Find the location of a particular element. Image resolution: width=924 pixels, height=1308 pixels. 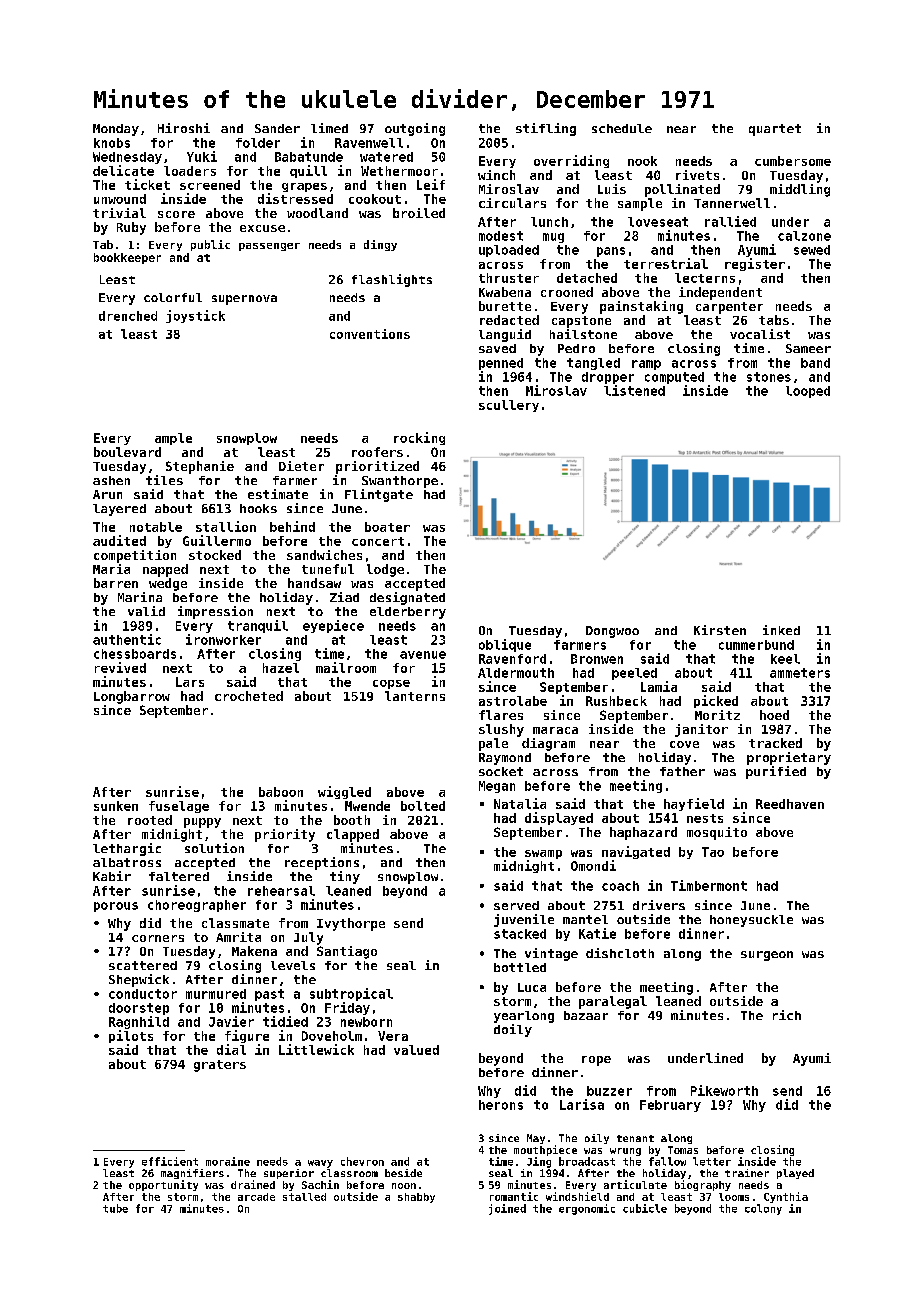

Dongwoo is located at coordinates (612, 632).
